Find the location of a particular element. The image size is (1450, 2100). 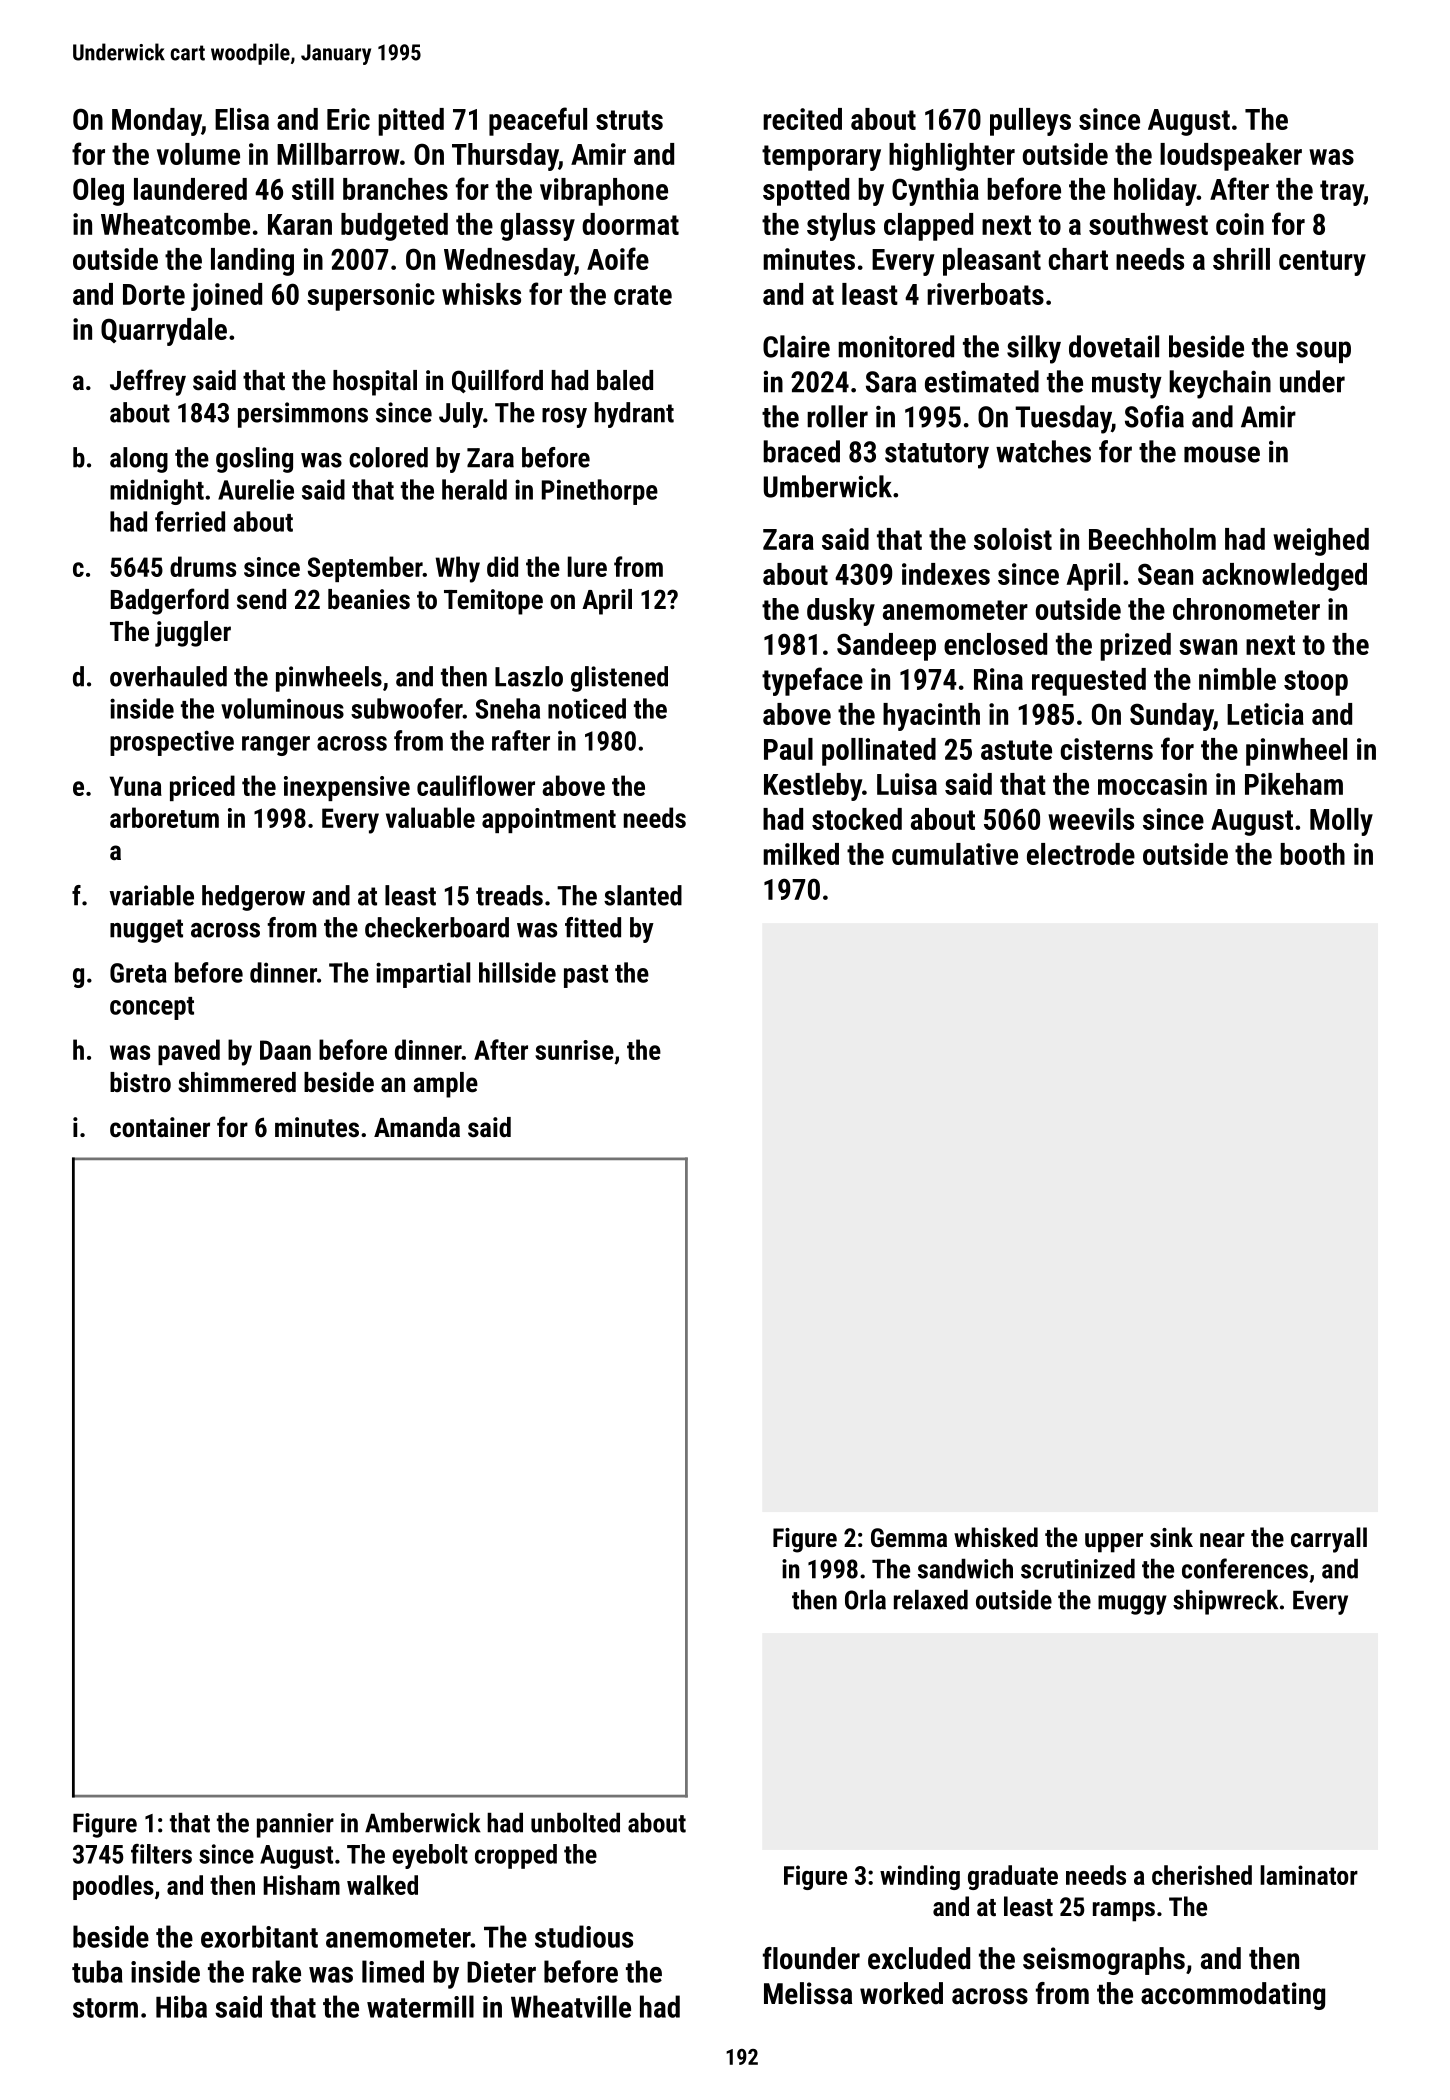

Oleg is located at coordinates (98, 192).
